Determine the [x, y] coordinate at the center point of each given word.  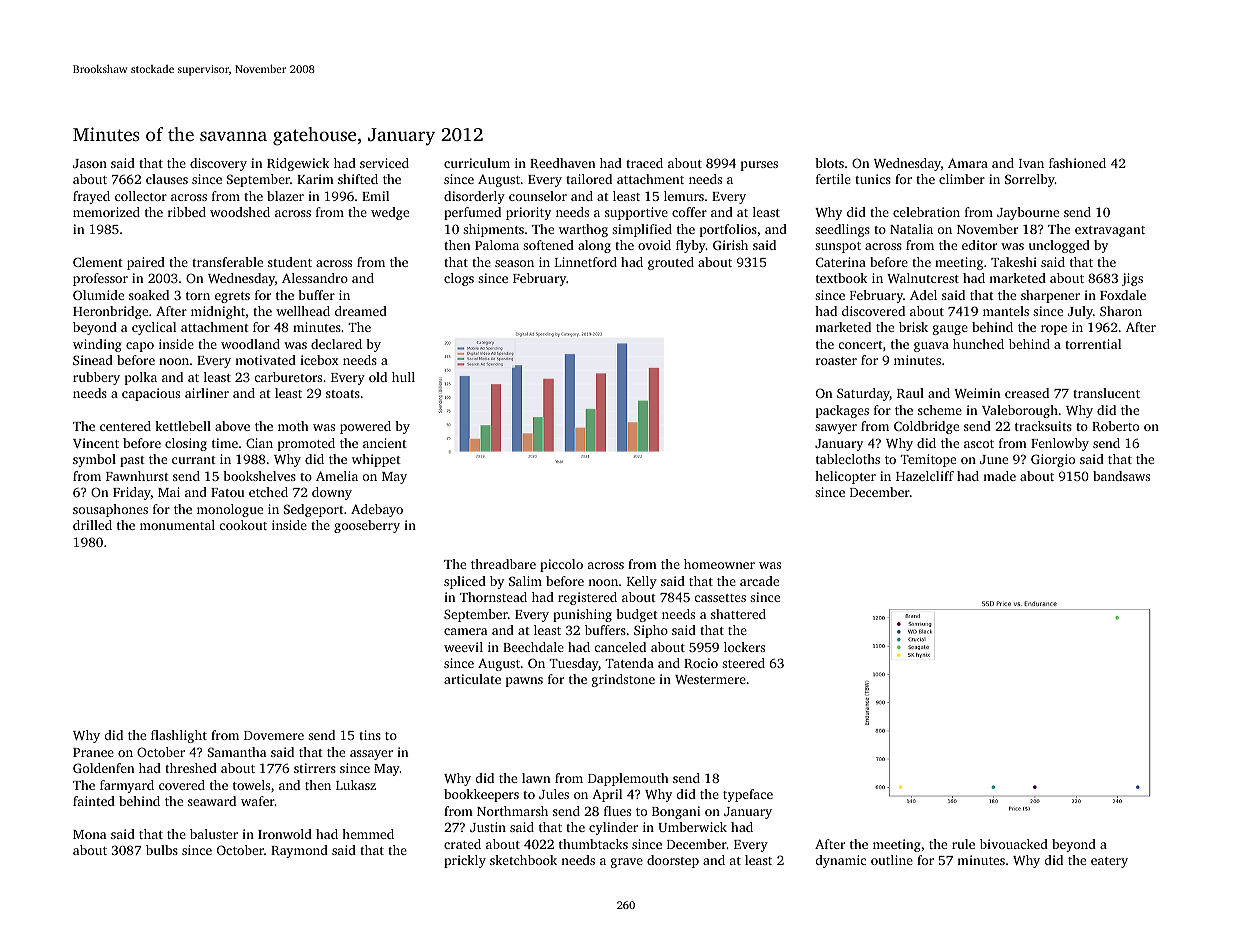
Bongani [676, 812]
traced [644, 163]
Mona [89, 834]
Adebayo [377, 510]
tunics [873, 179]
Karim [315, 179]
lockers [744, 647]
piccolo [561, 565]
